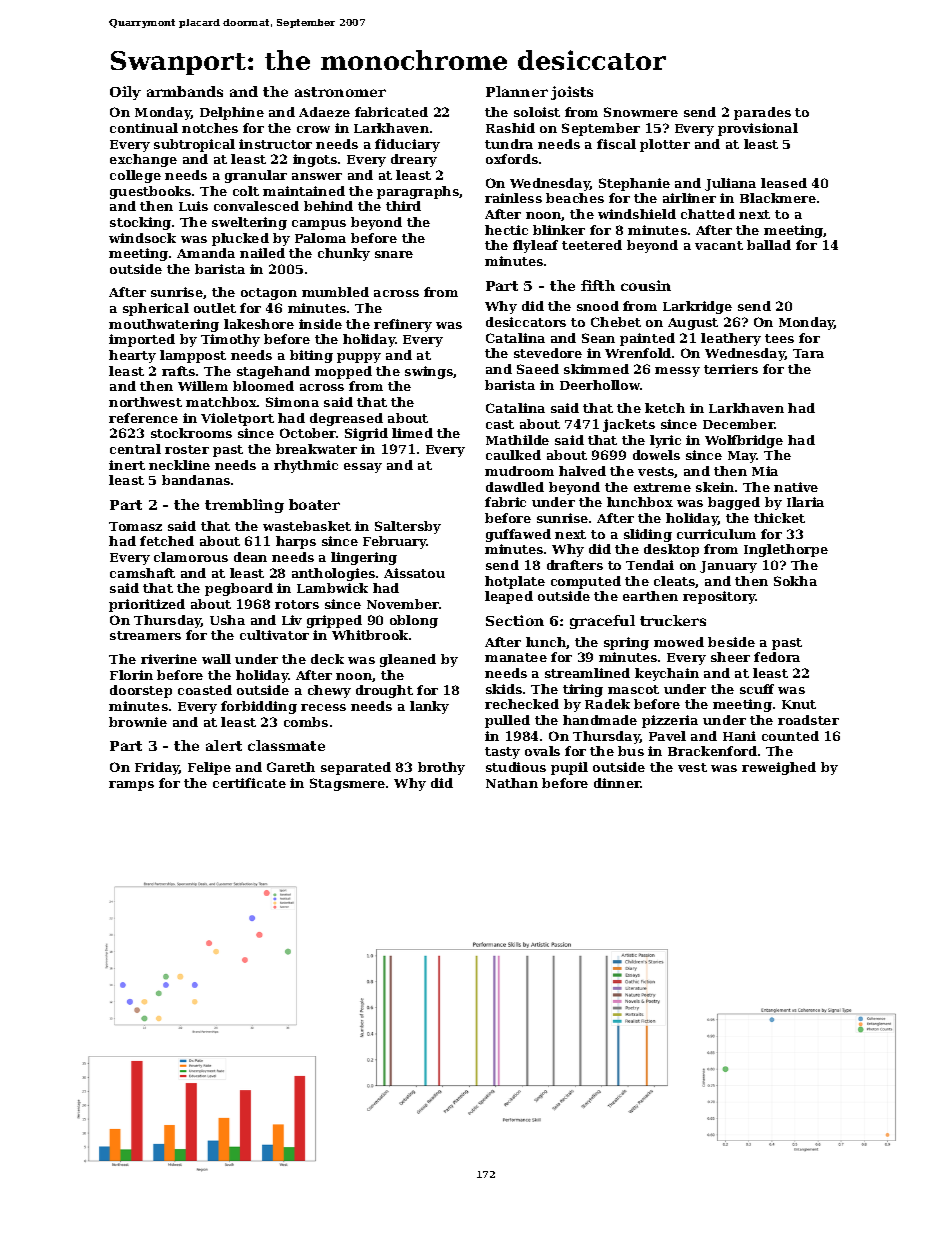 This page has width=952, height=1233. What do you see at coordinates (131, 786) in the page?
I see `ramps` at bounding box center [131, 786].
